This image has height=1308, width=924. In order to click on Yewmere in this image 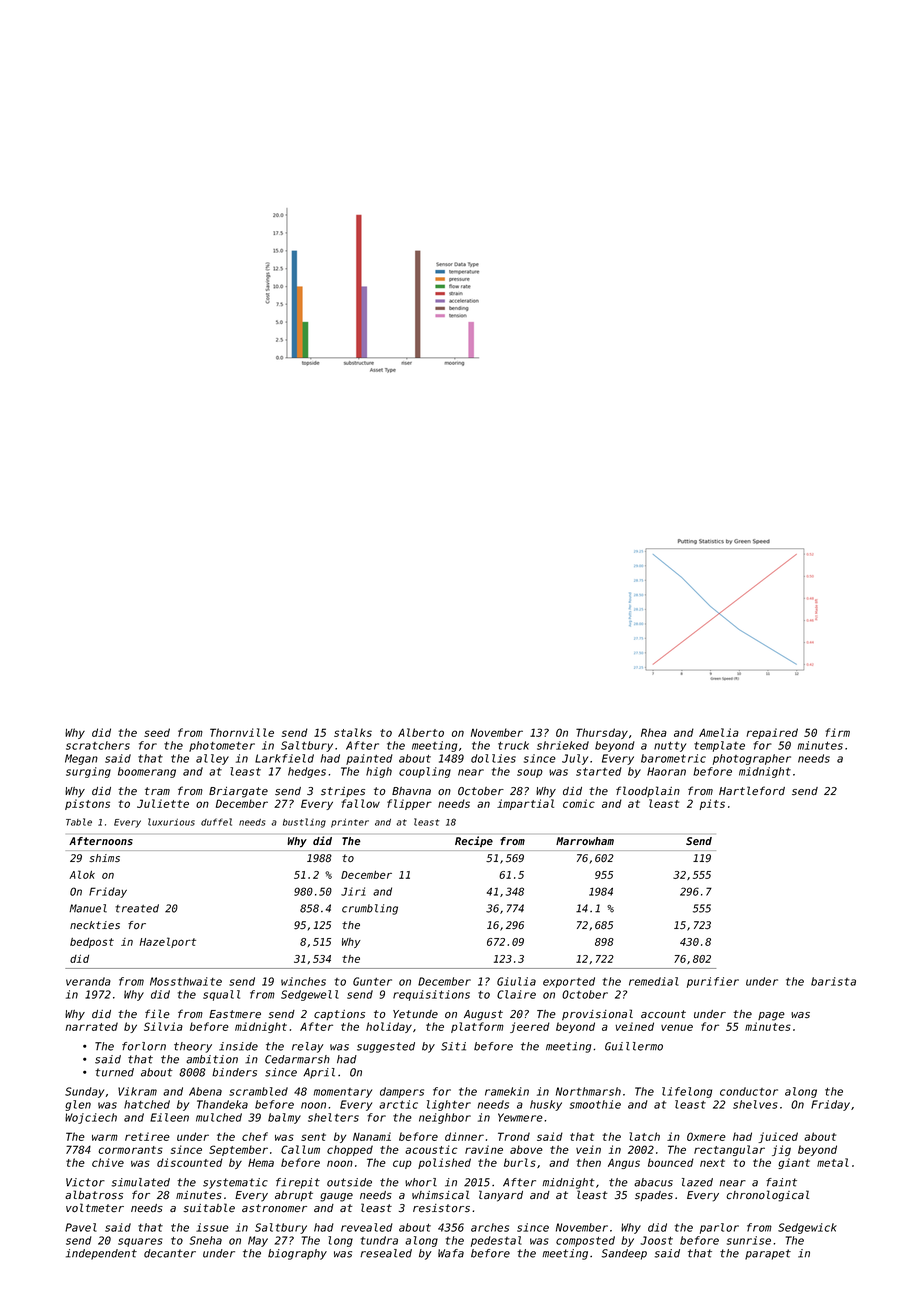, I will do `click(520, 1117)`.
